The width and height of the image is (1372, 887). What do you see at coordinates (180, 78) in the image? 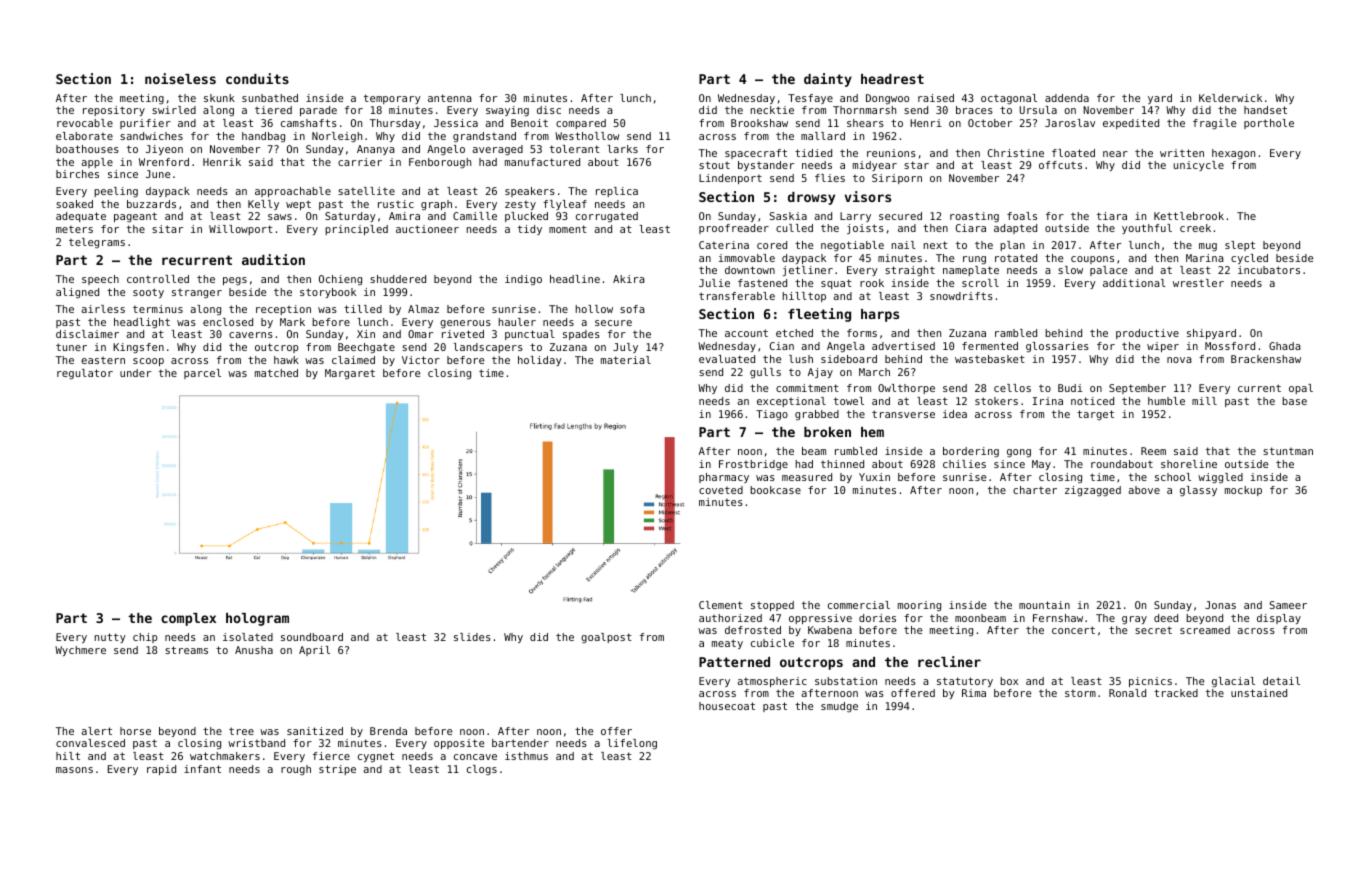
I see `noiseless` at bounding box center [180, 78].
